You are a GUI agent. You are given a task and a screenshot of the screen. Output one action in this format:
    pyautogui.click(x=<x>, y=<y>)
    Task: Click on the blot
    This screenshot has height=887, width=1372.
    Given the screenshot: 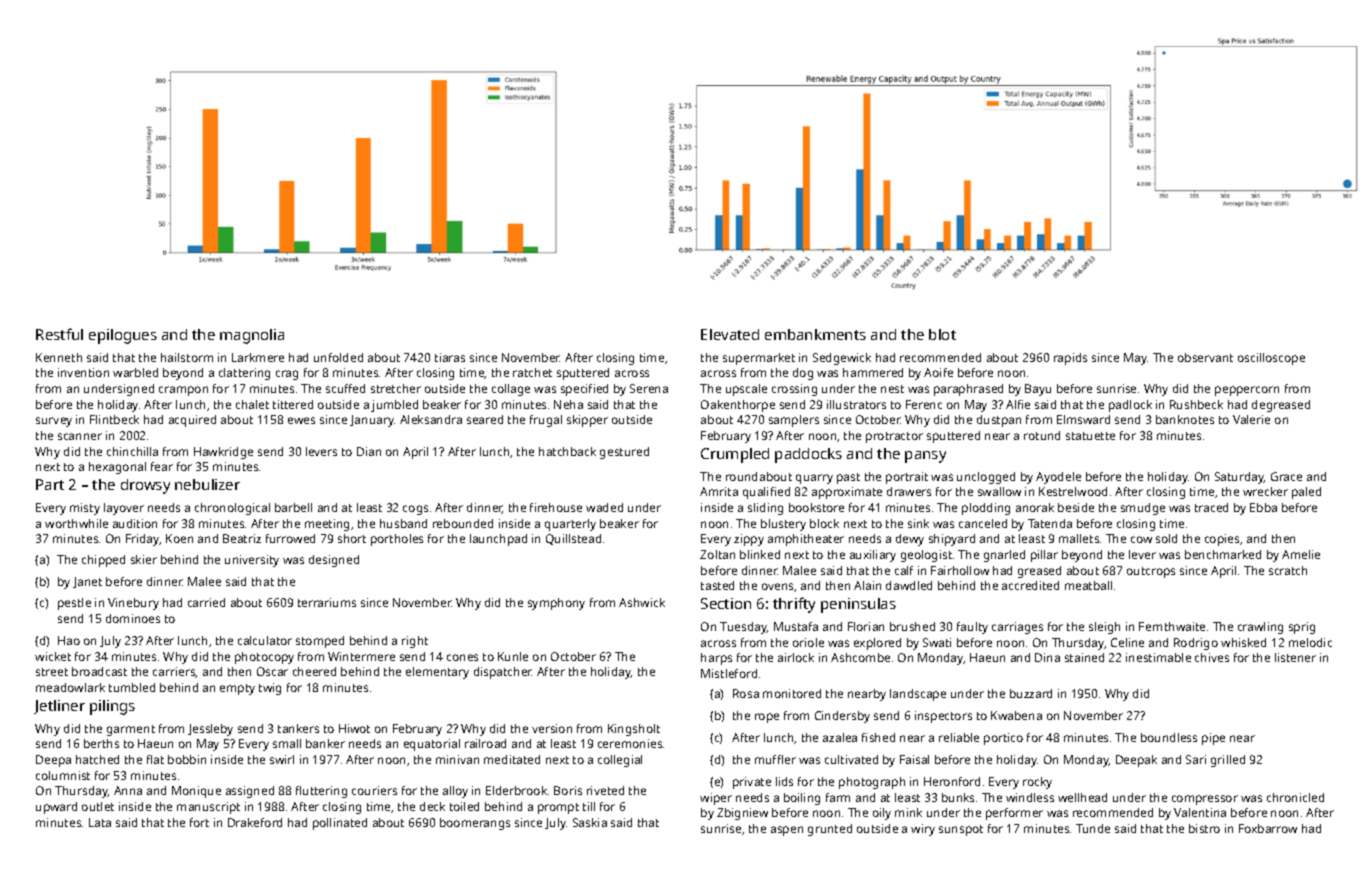 What is the action you would take?
    pyautogui.click(x=942, y=334)
